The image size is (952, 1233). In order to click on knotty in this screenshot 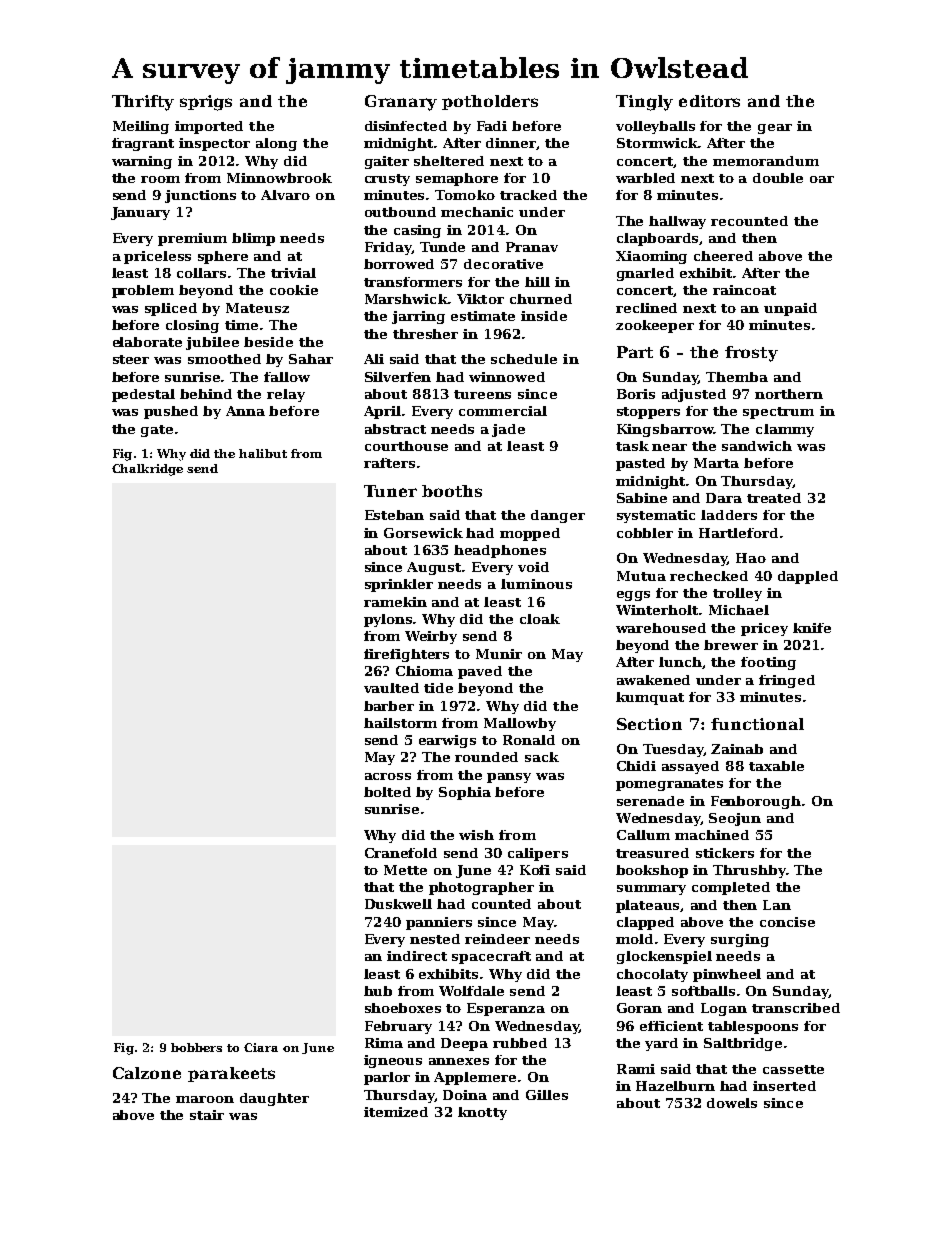, I will do `click(482, 1113)`.
